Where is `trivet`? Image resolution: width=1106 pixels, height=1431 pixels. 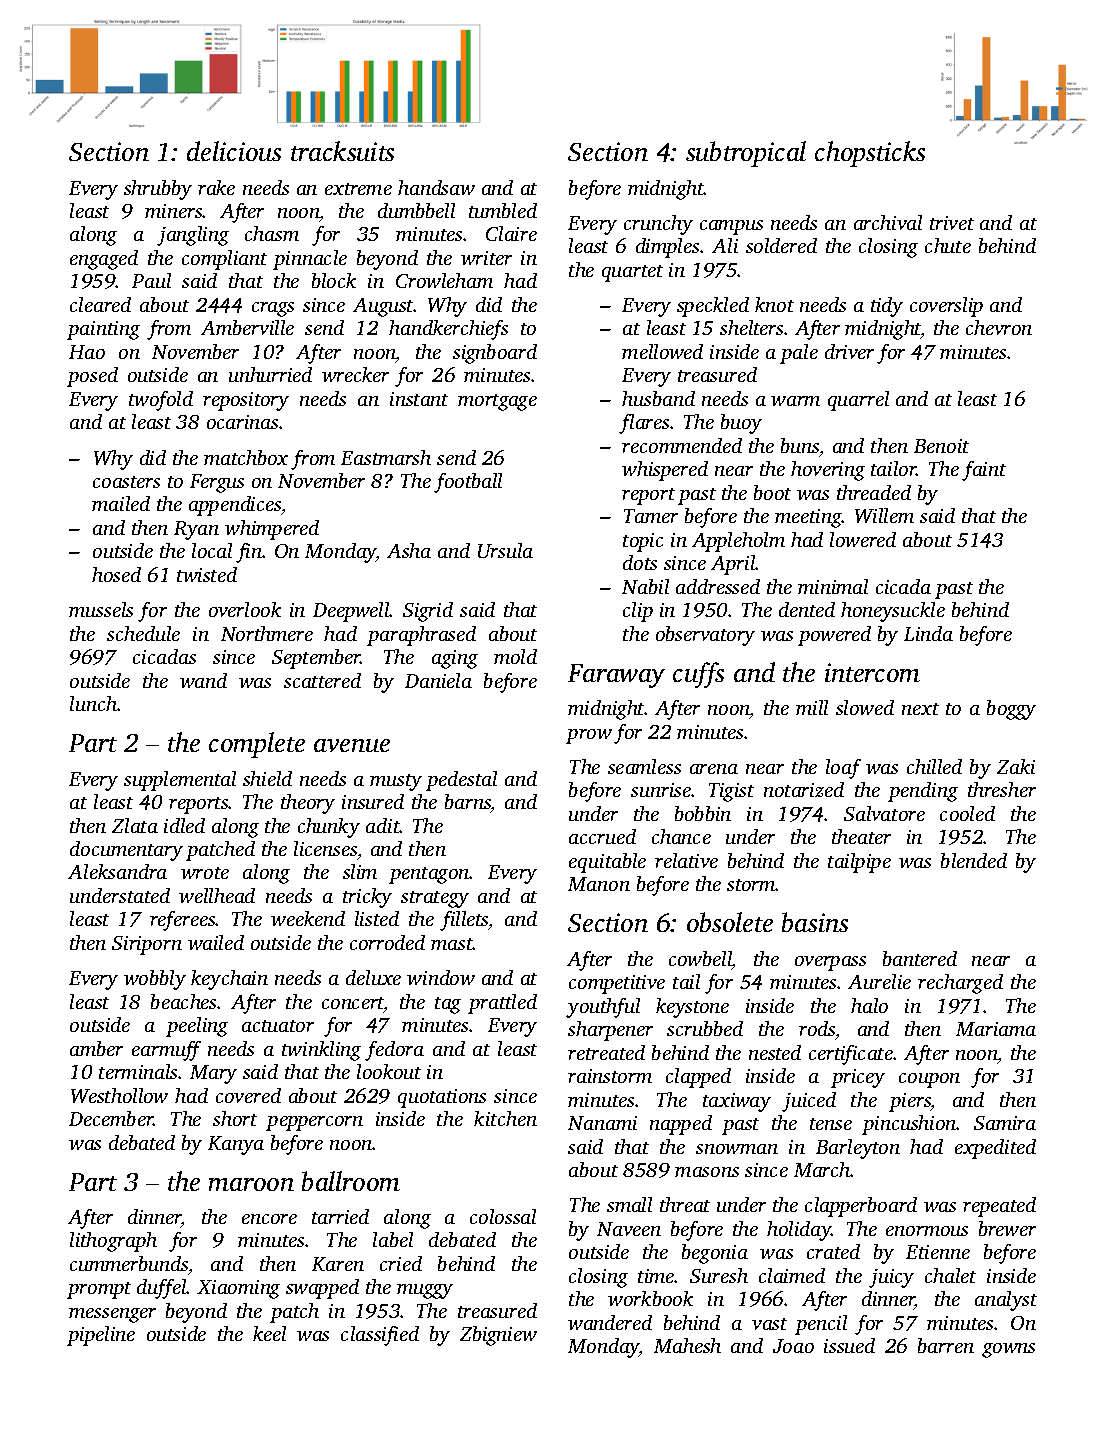 trivet is located at coordinates (952, 223).
